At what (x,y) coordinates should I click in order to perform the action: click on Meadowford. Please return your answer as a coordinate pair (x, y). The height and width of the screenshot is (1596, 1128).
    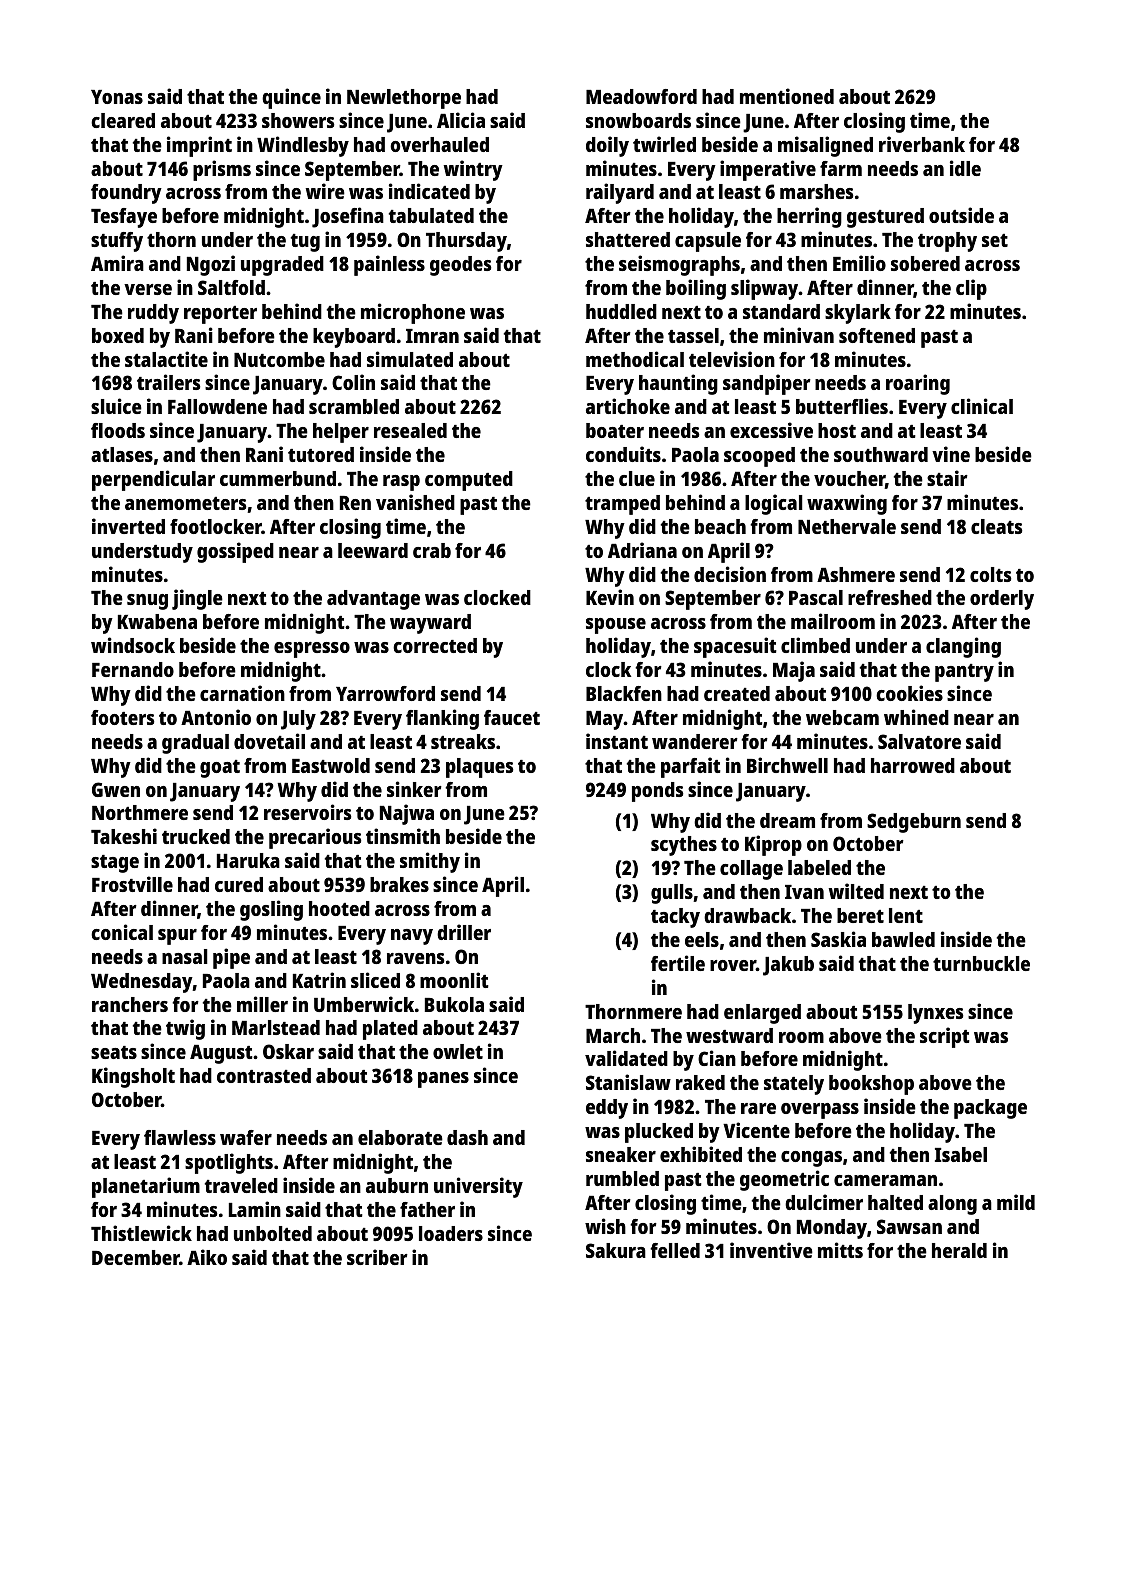
    Looking at the image, I should click on (641, 96).
